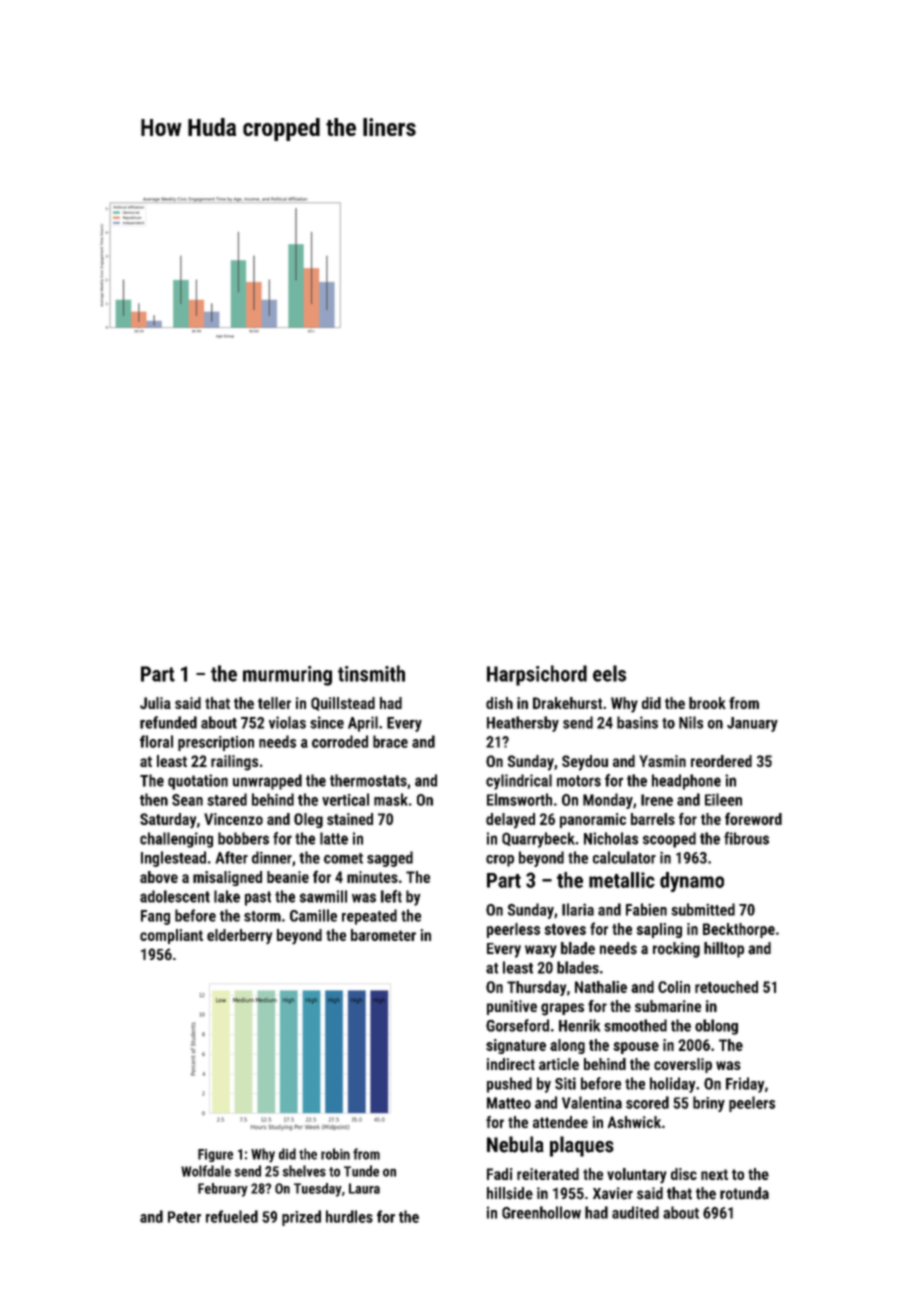 The height and width of the document is (1311, 924). Describe the element at coordinates (744, 1193) in the document. I see `rotunda` at that location.
